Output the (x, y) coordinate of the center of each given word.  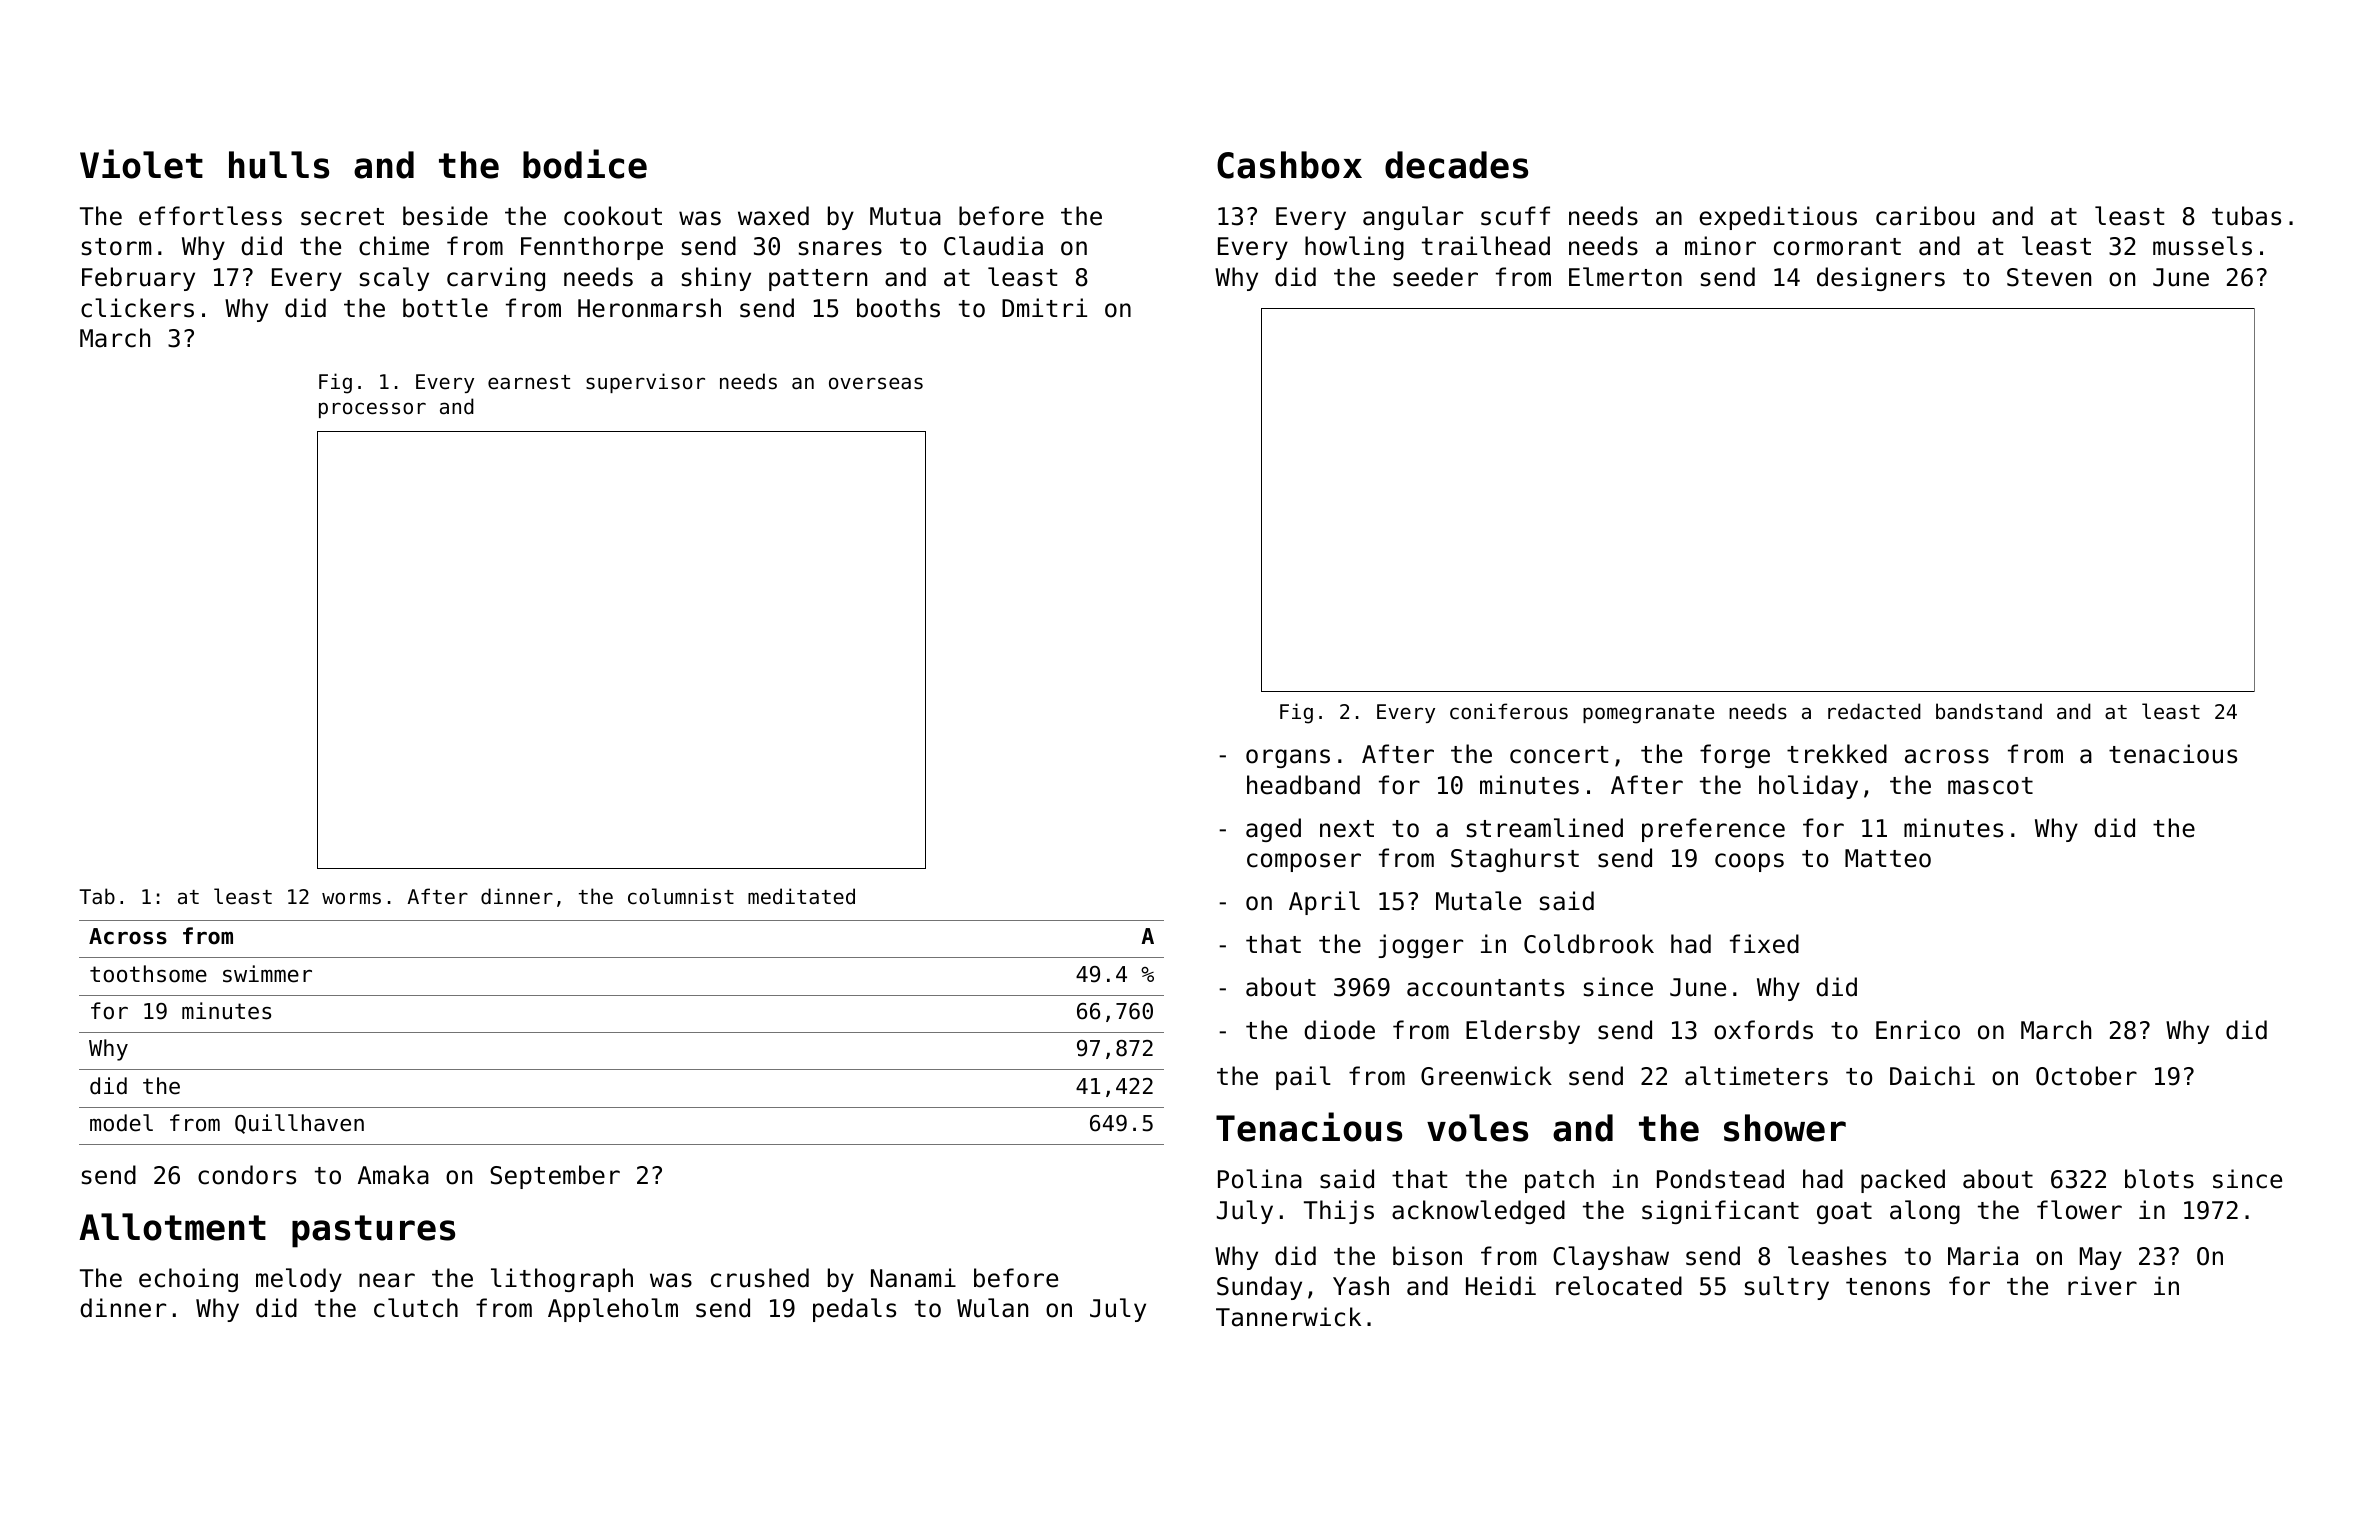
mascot (1990, 786)
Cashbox (1289, 165)
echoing (188, 1280)
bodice (585, 164)
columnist (681, 896)
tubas (2246, 216)
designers (1881, 279)
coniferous (1509, 711)
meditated (801, 896)
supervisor (645, 383)
